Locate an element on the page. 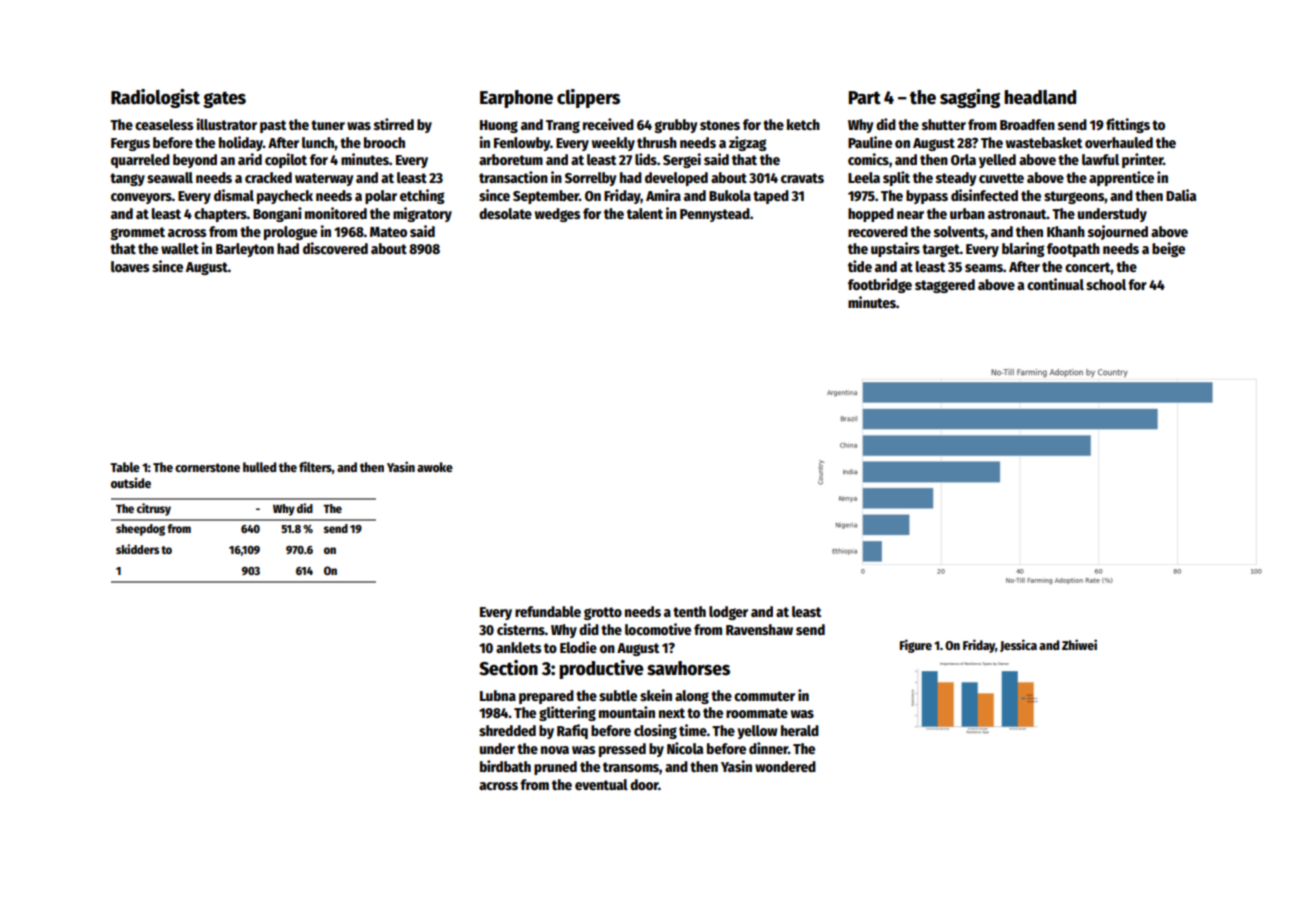 This image has width=1308, height=924. Zhiwei is located at coordinates (1079, 644).
